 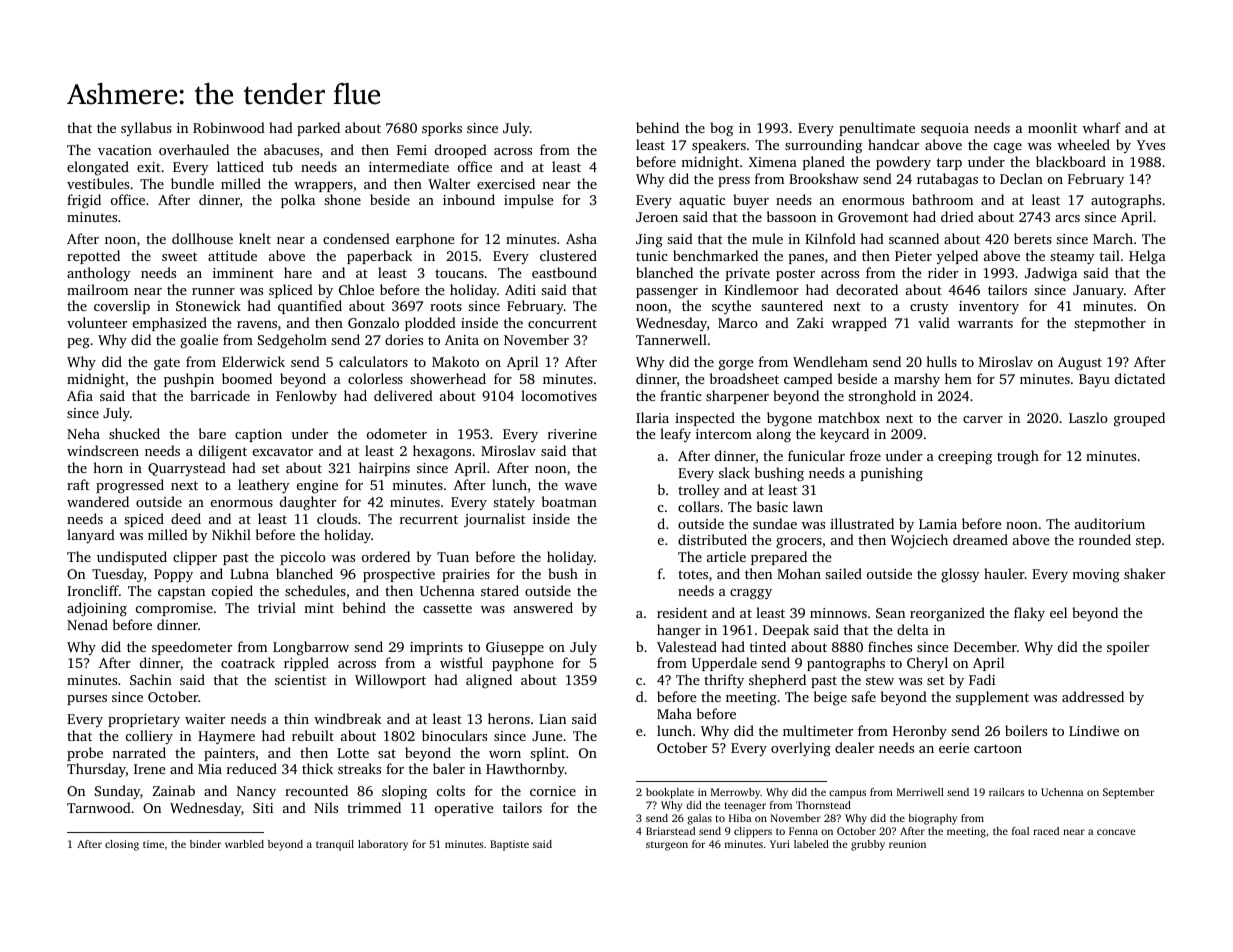 I want to click on moonlit, so click(x=1052, y=127).
